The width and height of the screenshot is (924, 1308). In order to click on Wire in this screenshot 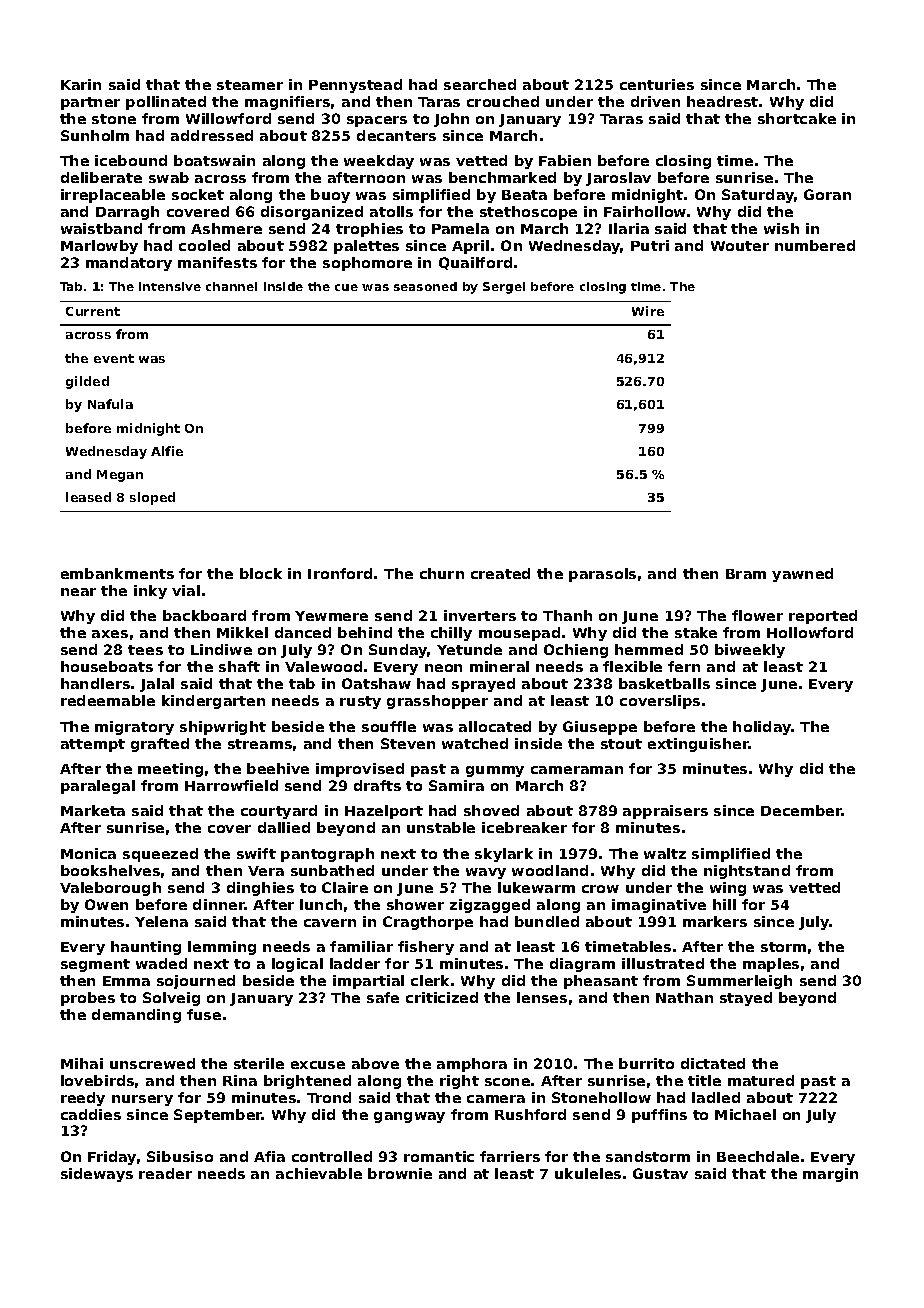, I will do `click(648, 311)`.
